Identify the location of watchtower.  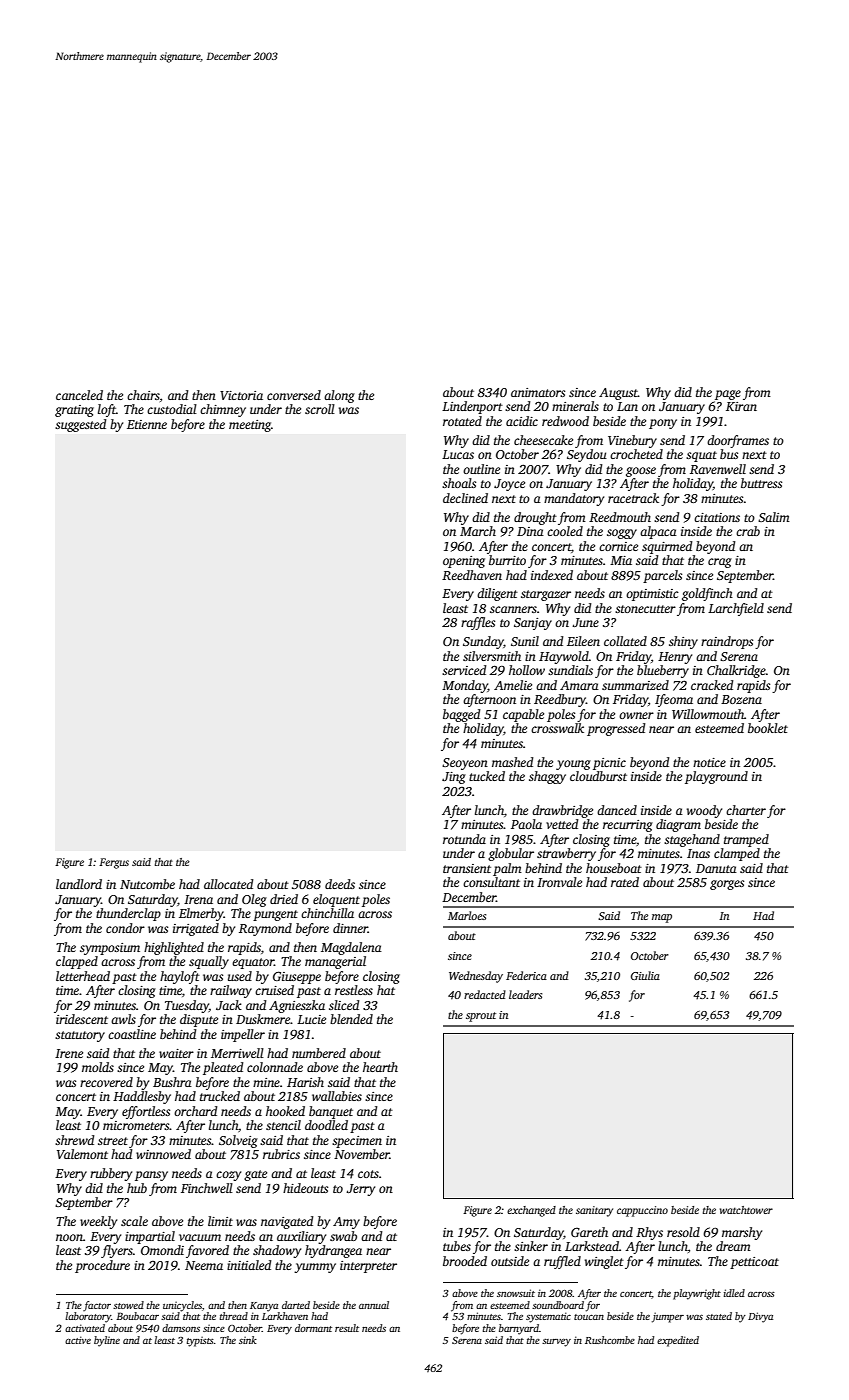
(746, 1210).
